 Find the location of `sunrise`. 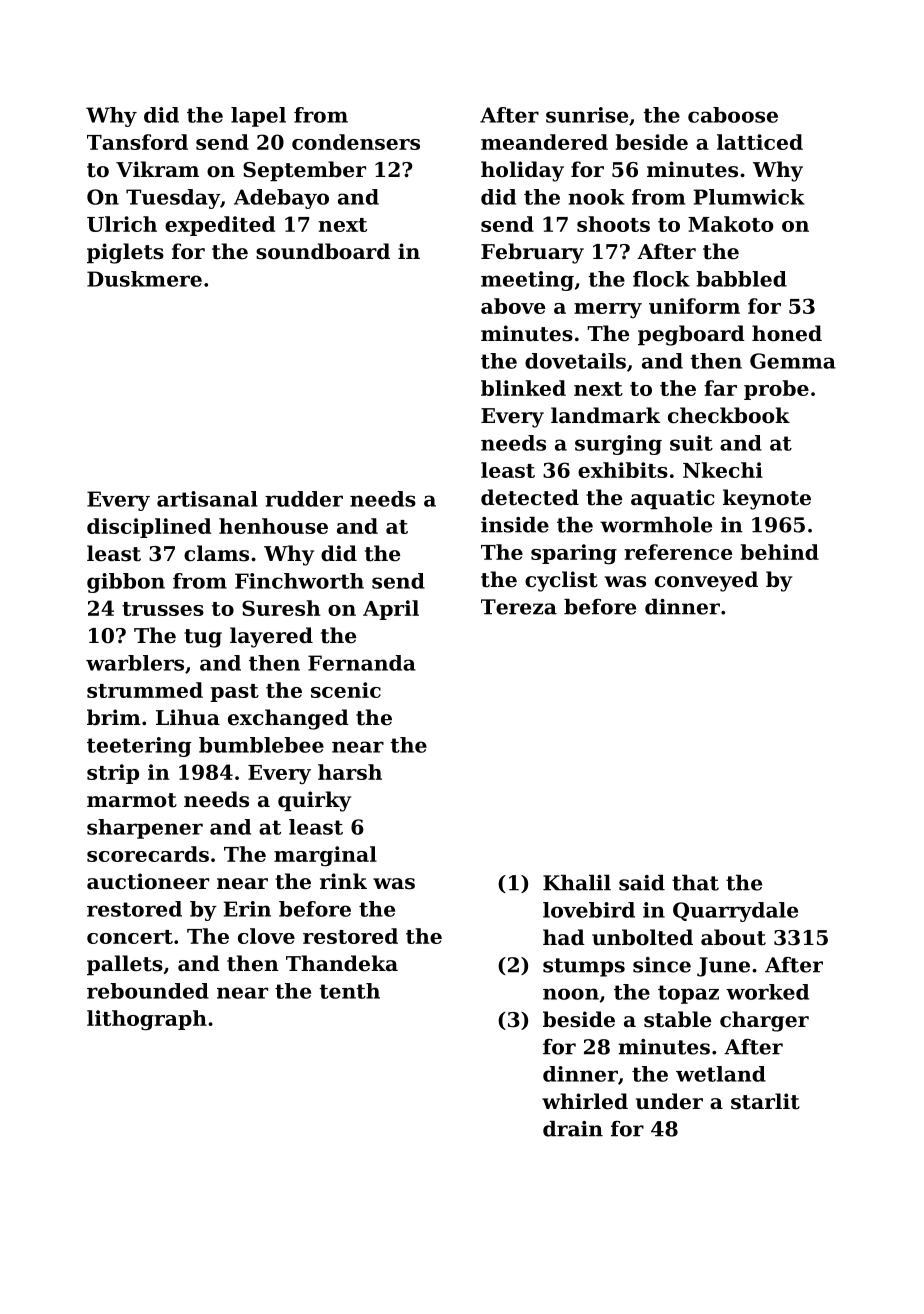

sunrise is located at coordinates (587, 115).
